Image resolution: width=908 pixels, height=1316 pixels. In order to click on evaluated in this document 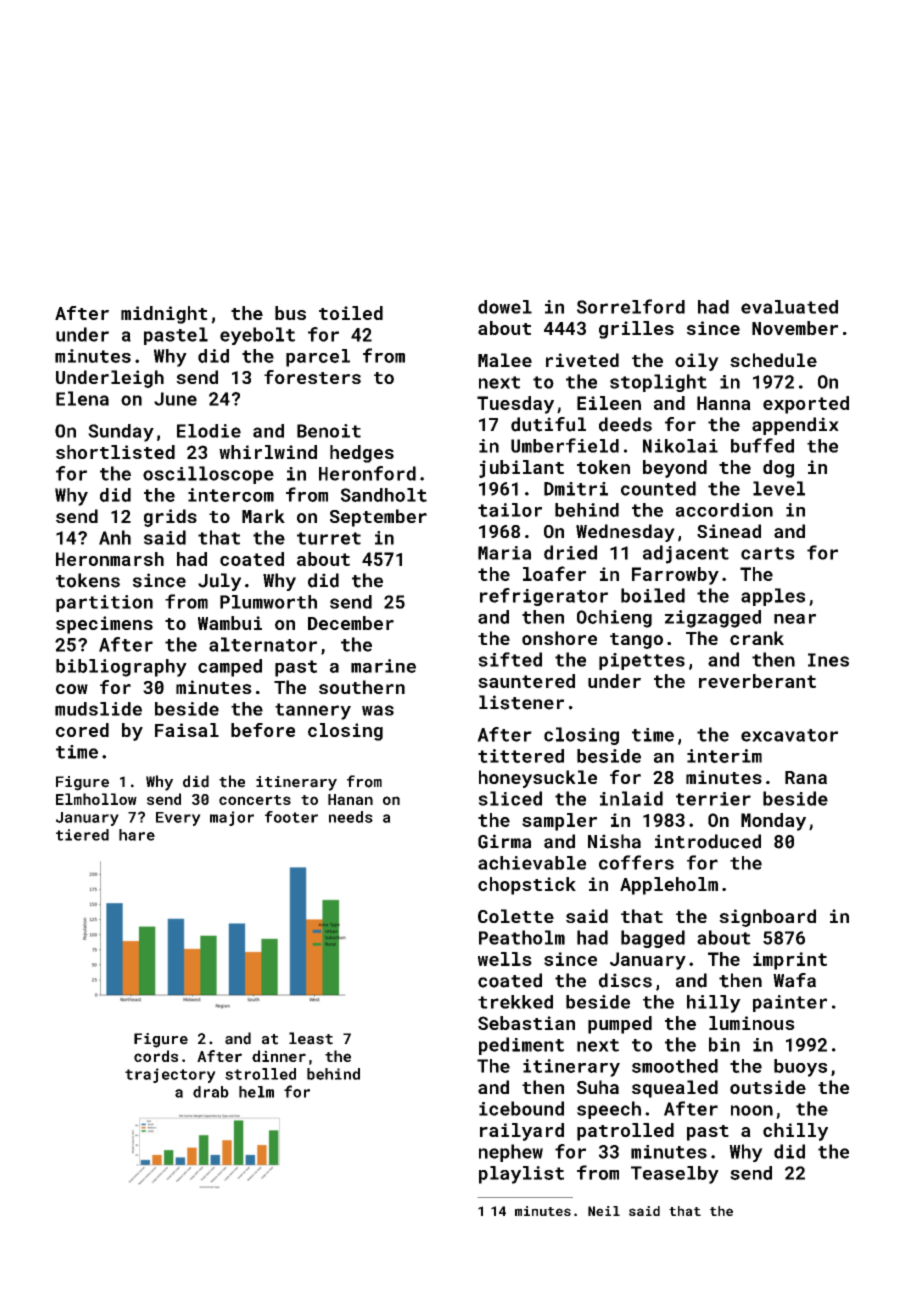, I will do `click(789, 307)`.
